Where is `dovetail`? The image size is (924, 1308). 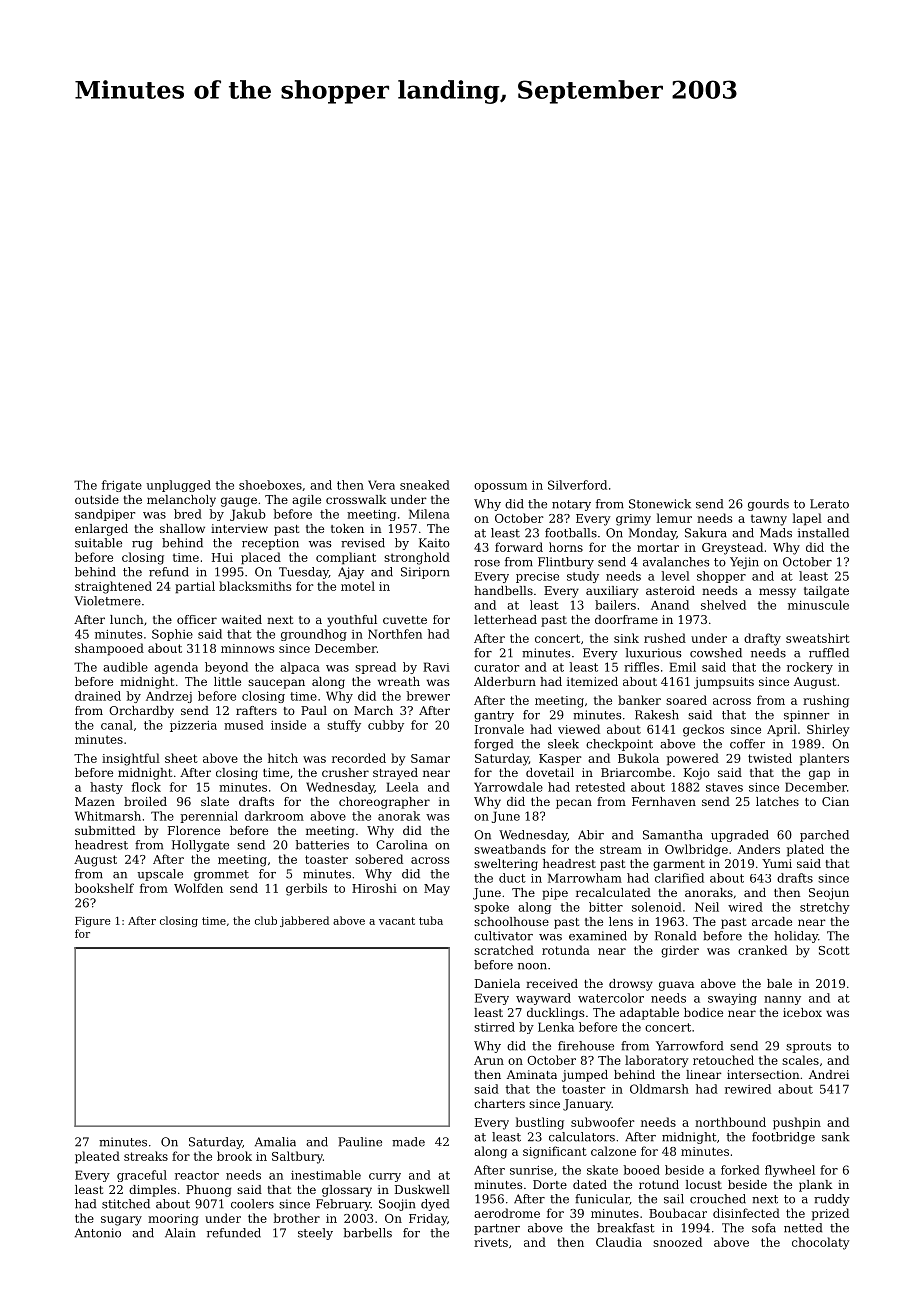
dovetail is located at coordinates (550, 772).
